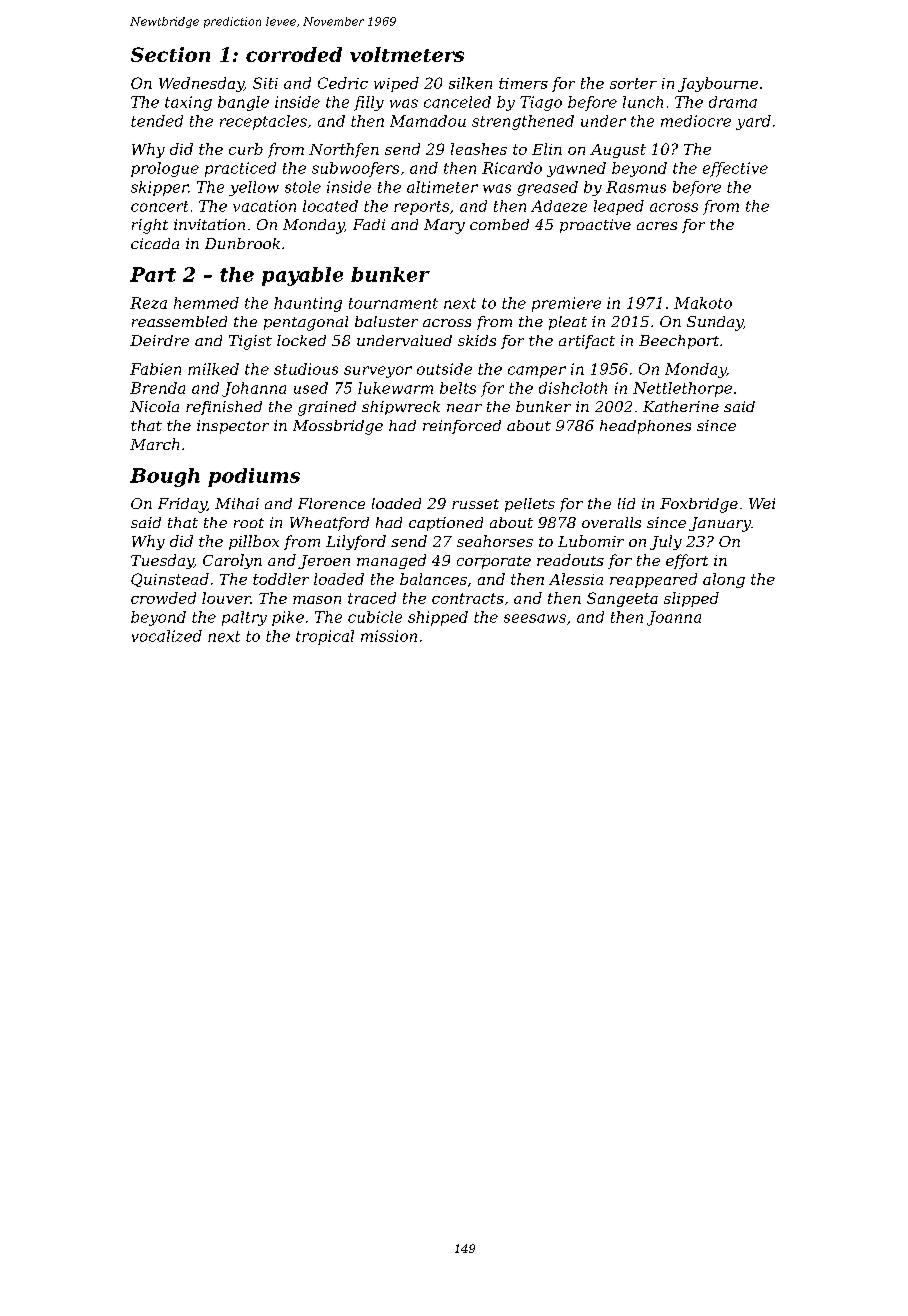  I want to click on practiced, so click(240, 169).
